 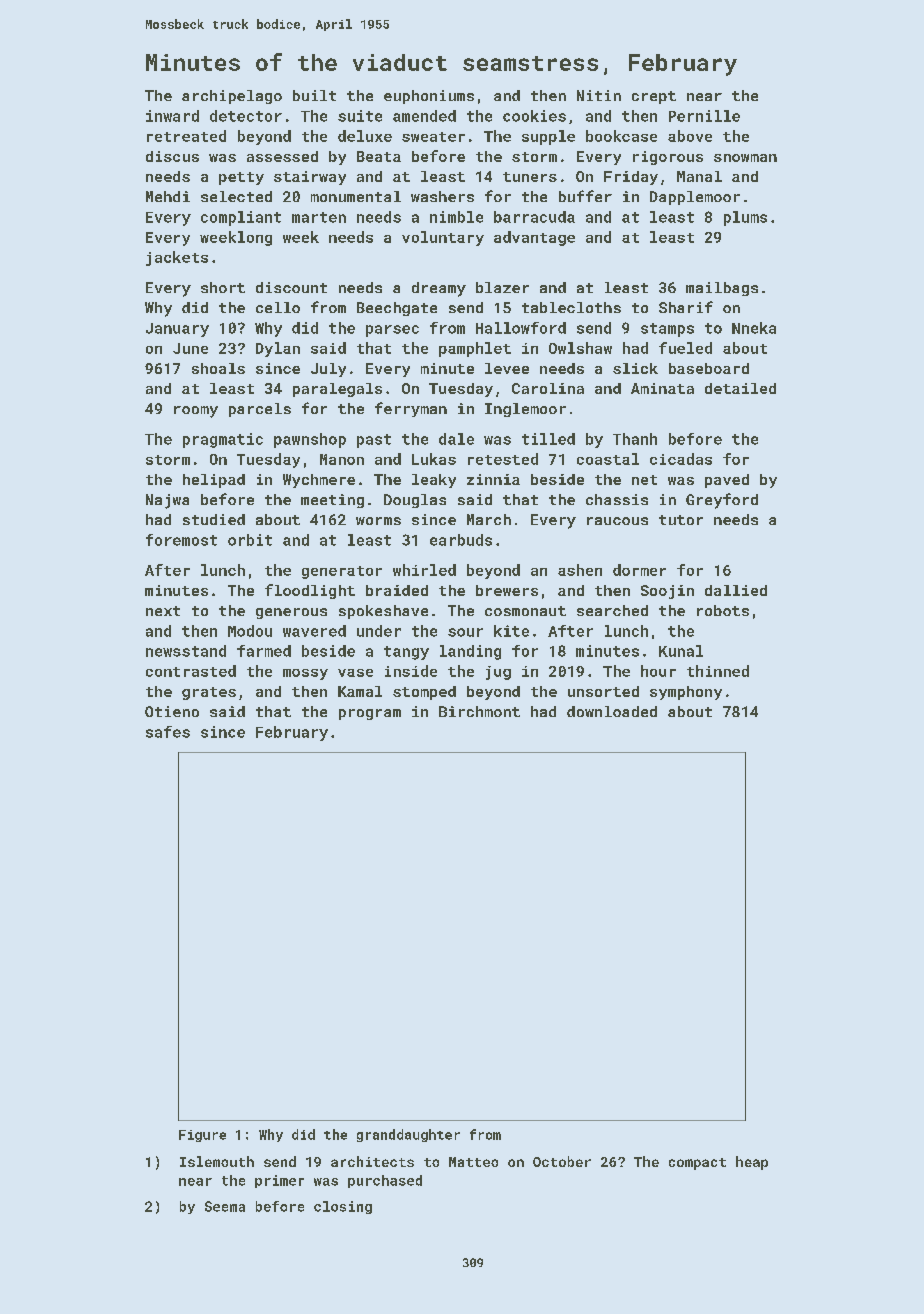 I want to click on Matteo, so click(x=473, y=1162).
